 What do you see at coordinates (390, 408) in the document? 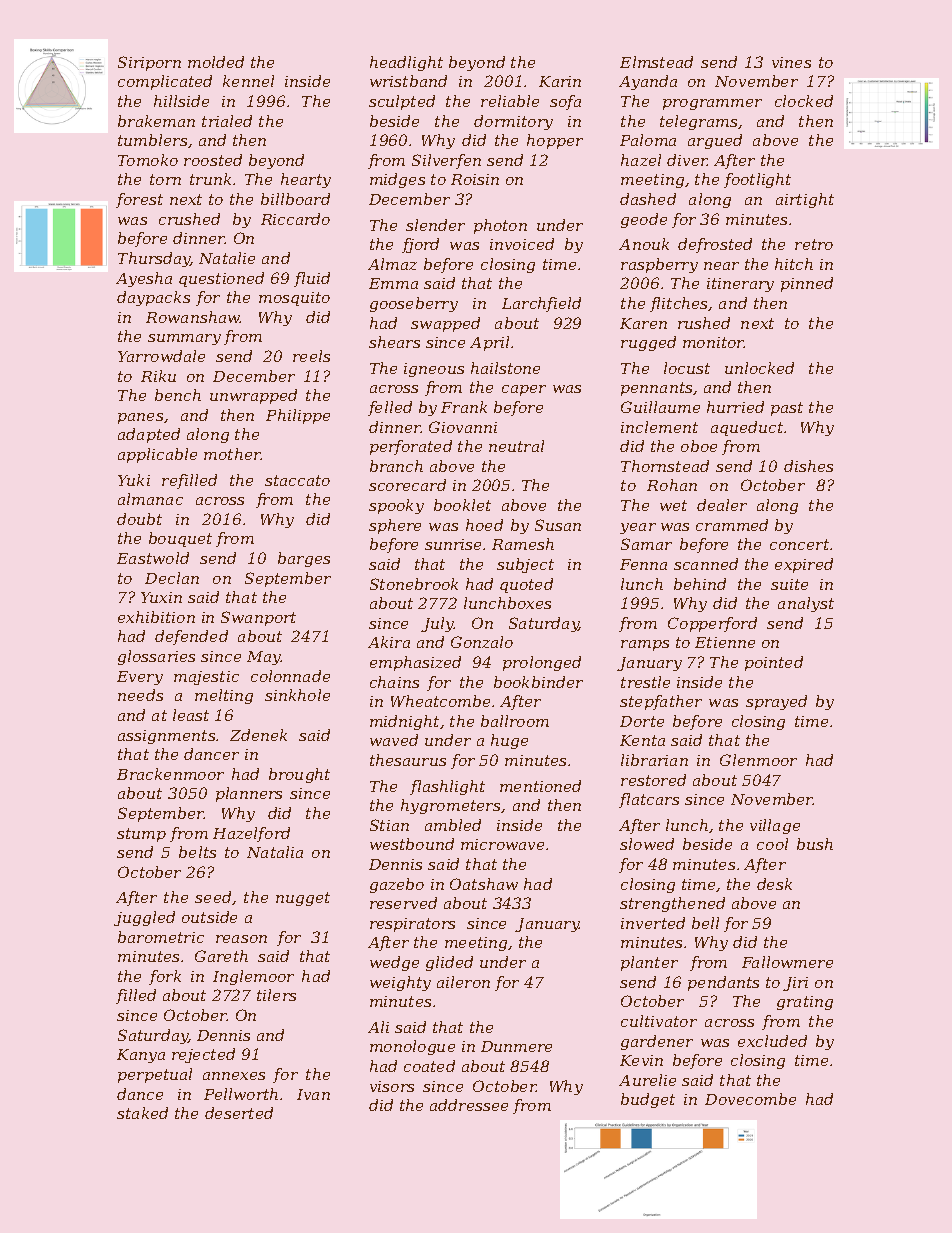
I see `felled` at bounding box center [390, 408].
